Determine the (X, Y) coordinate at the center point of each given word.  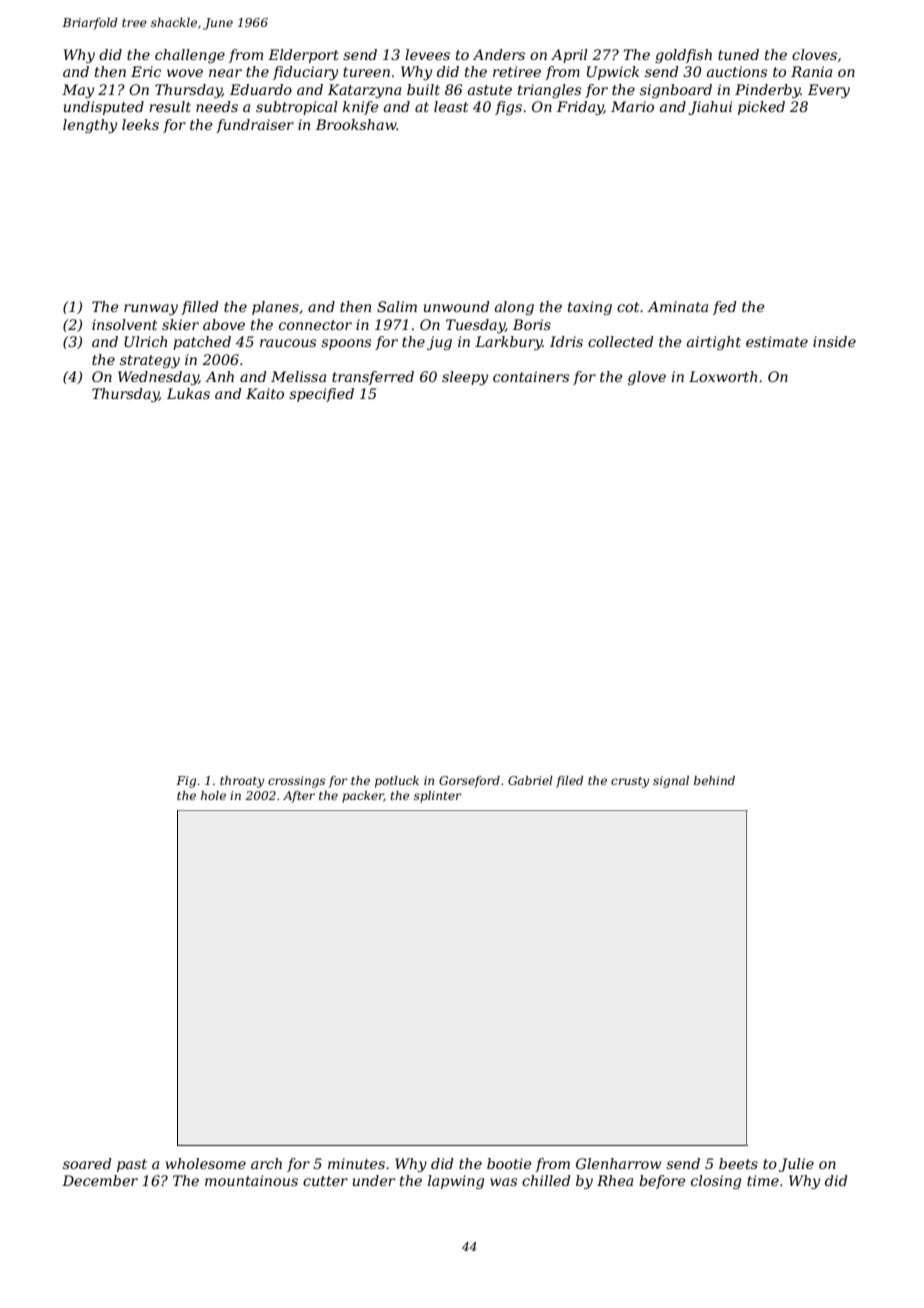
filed (569, 782)
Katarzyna (364, 91)
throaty (242, 782)
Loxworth (723, 376)
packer (363, 797)
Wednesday (158, 378)
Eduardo (261, 89)
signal (671, 782)
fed (725, 308)
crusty (630, 782)
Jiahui (710, 108)
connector (315, 325)
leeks (140, 124)
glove (647, 378)
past (132, 1165)
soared (87, 1163)
